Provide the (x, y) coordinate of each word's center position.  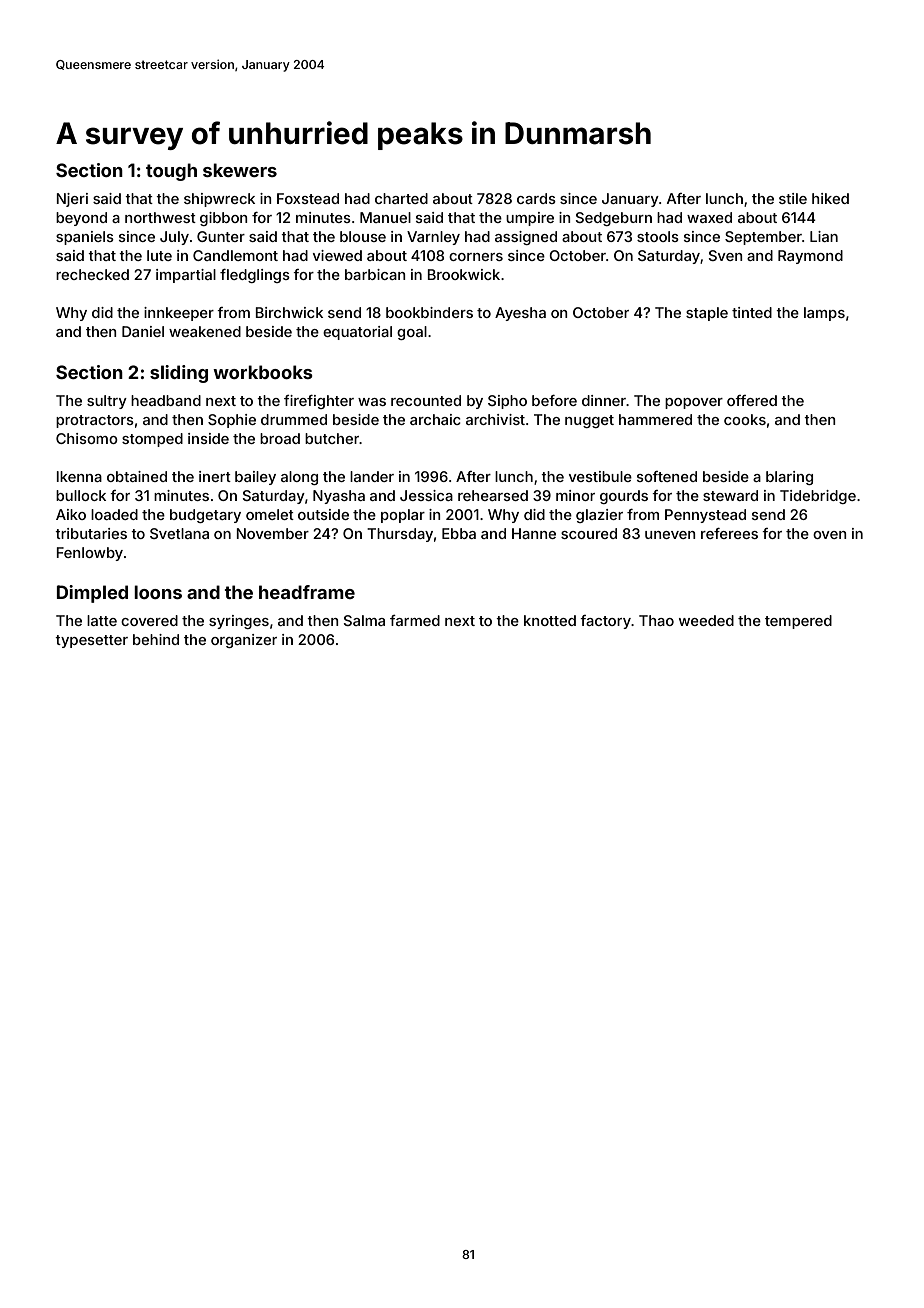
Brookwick (464, 274)
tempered (798, 622)
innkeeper (179, 314)
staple (707, 314)
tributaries (91, 533)
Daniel (143, 331)
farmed (415, 620)
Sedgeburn (613, 219)
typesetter (91, 641)
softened (667, 476)
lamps (824, 314)
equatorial (357, 333)
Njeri (72, 200)
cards (536, 198)
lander (372, 476)
